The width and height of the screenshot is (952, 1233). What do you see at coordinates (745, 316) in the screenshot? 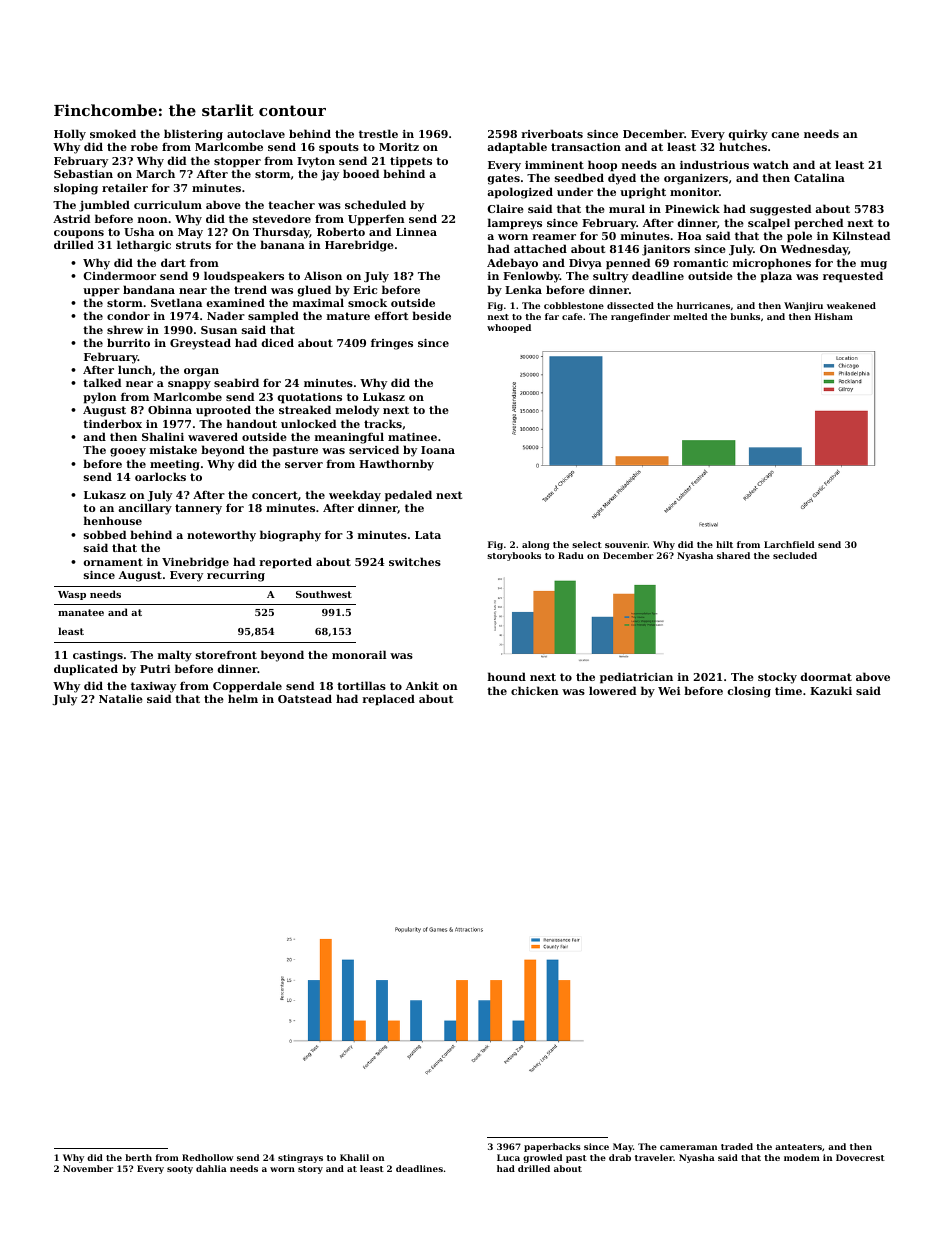
I see `bunks` at bounding box center [745, 316].
